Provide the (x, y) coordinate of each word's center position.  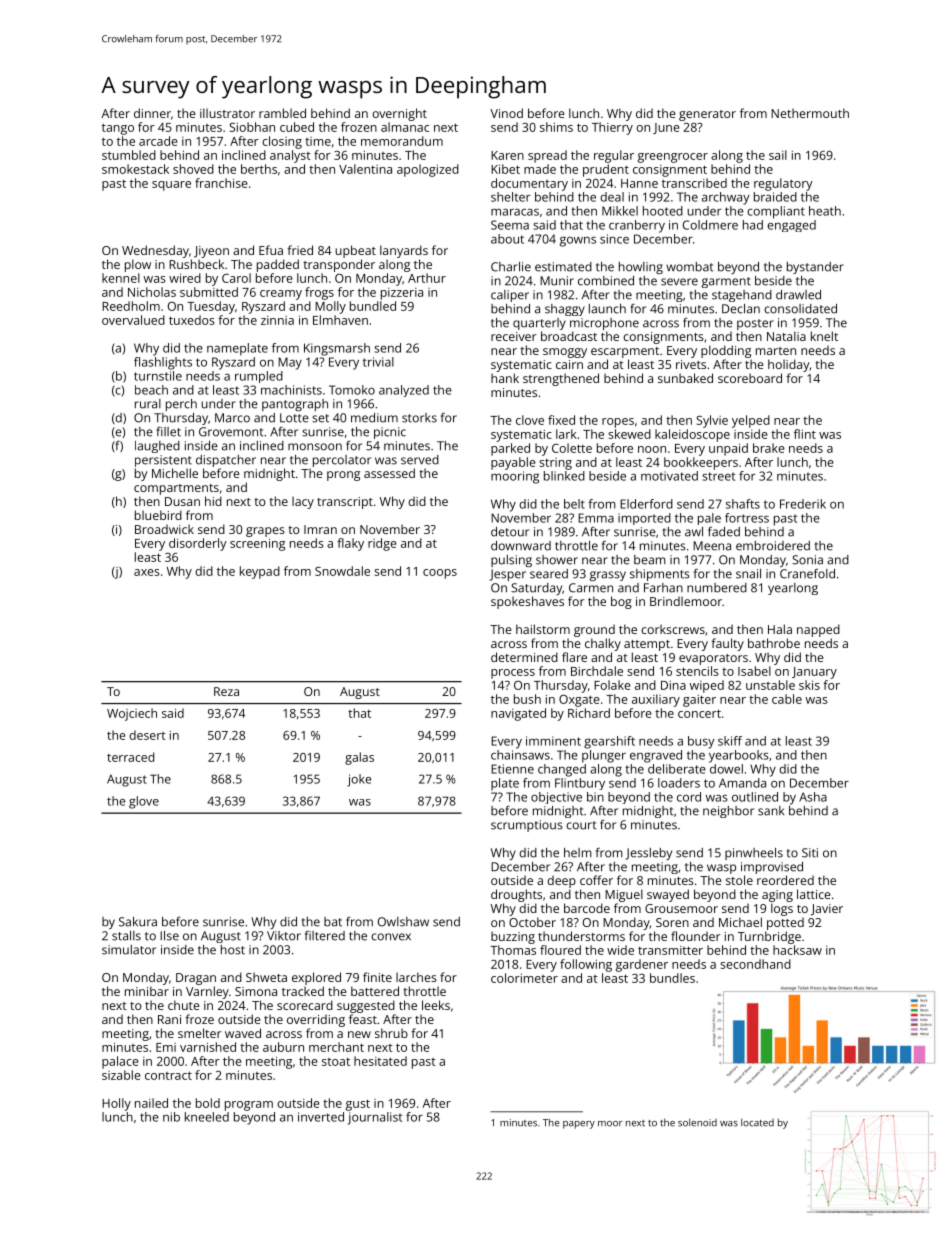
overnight (399, 114)
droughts (516, 895)
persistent (163, 461)
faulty (728, 644)
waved (243, 1033)
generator (707, 115)
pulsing (511, 561)
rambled (282, 113)
